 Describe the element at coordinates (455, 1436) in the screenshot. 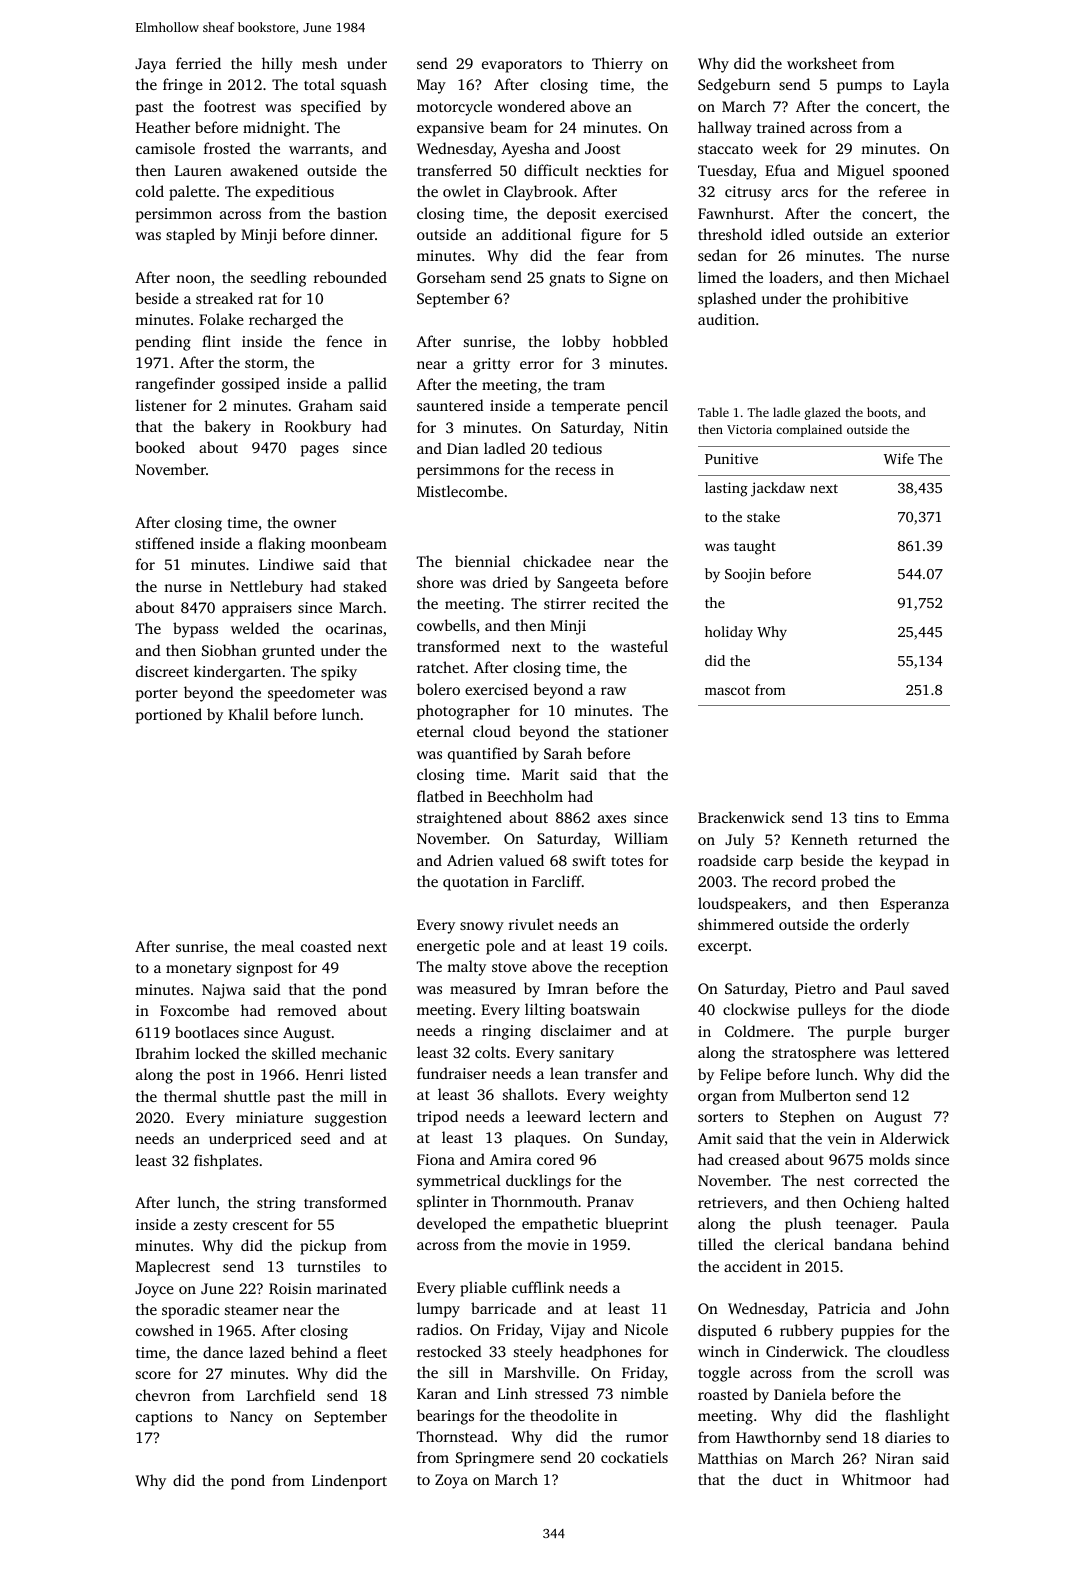

I see `Thornstead` at that location.
